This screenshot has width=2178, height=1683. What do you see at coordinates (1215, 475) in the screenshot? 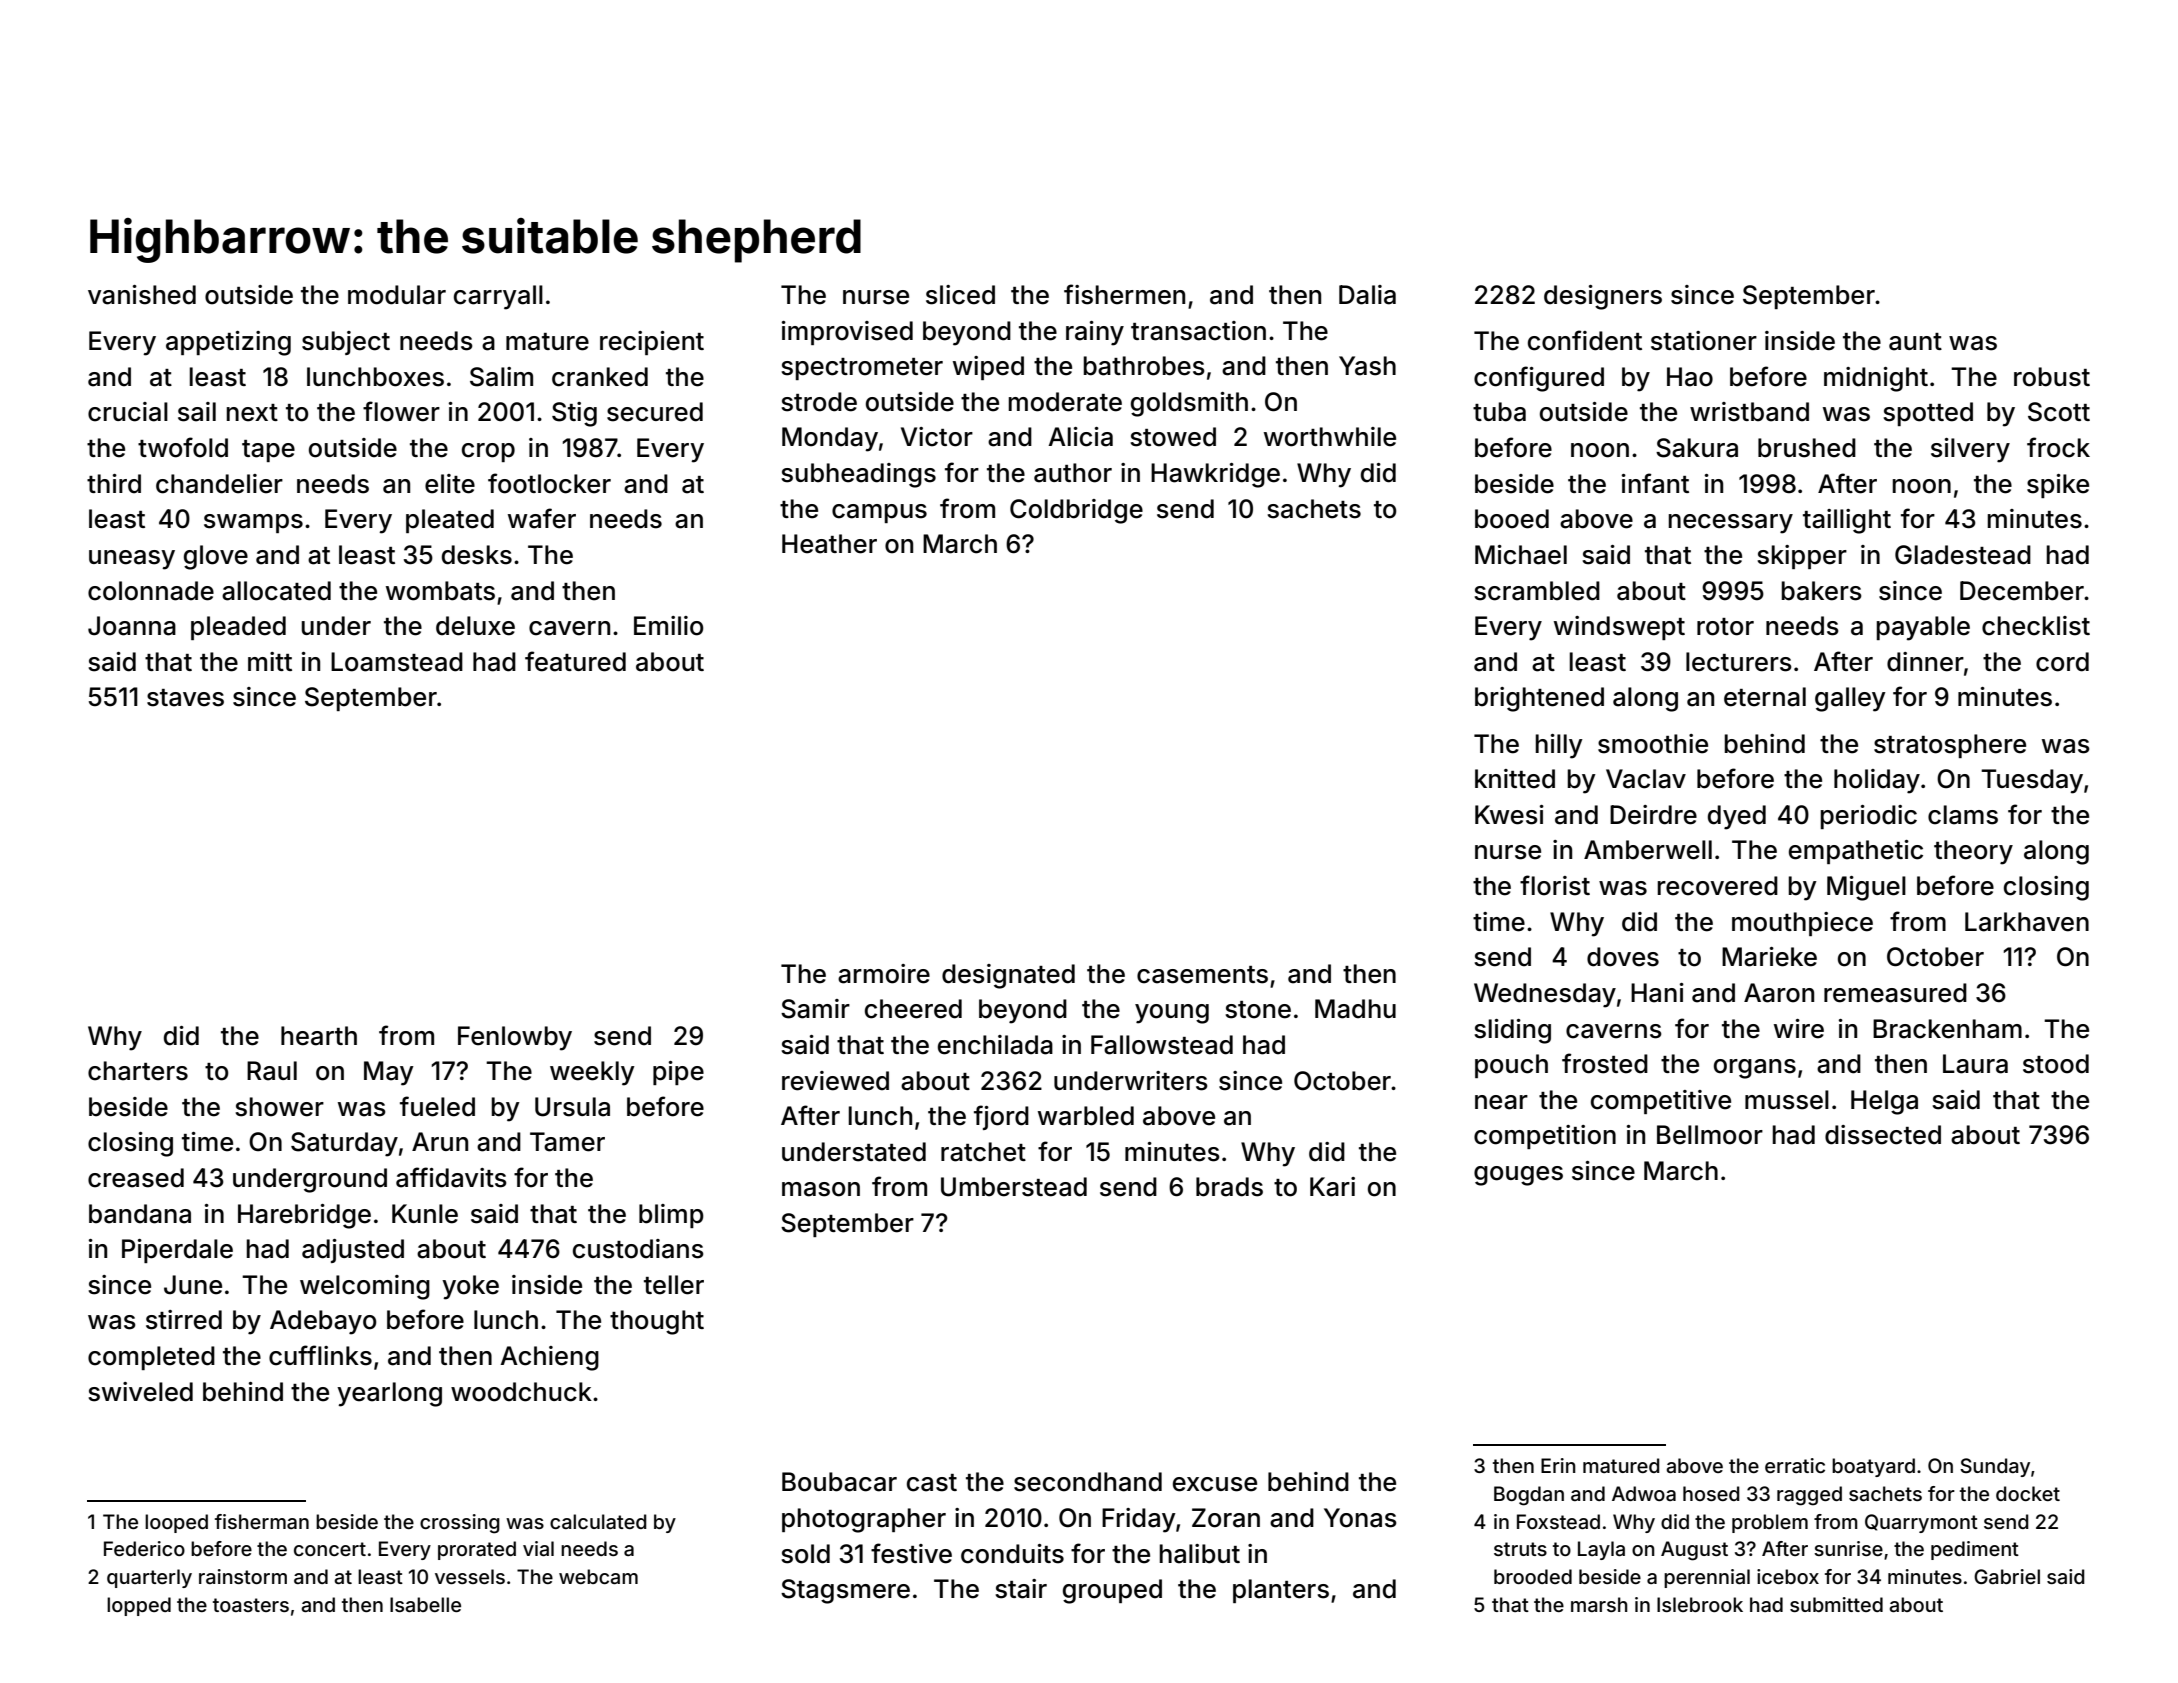
I see `Hawkridge` at bounding box center [1215, 475].
